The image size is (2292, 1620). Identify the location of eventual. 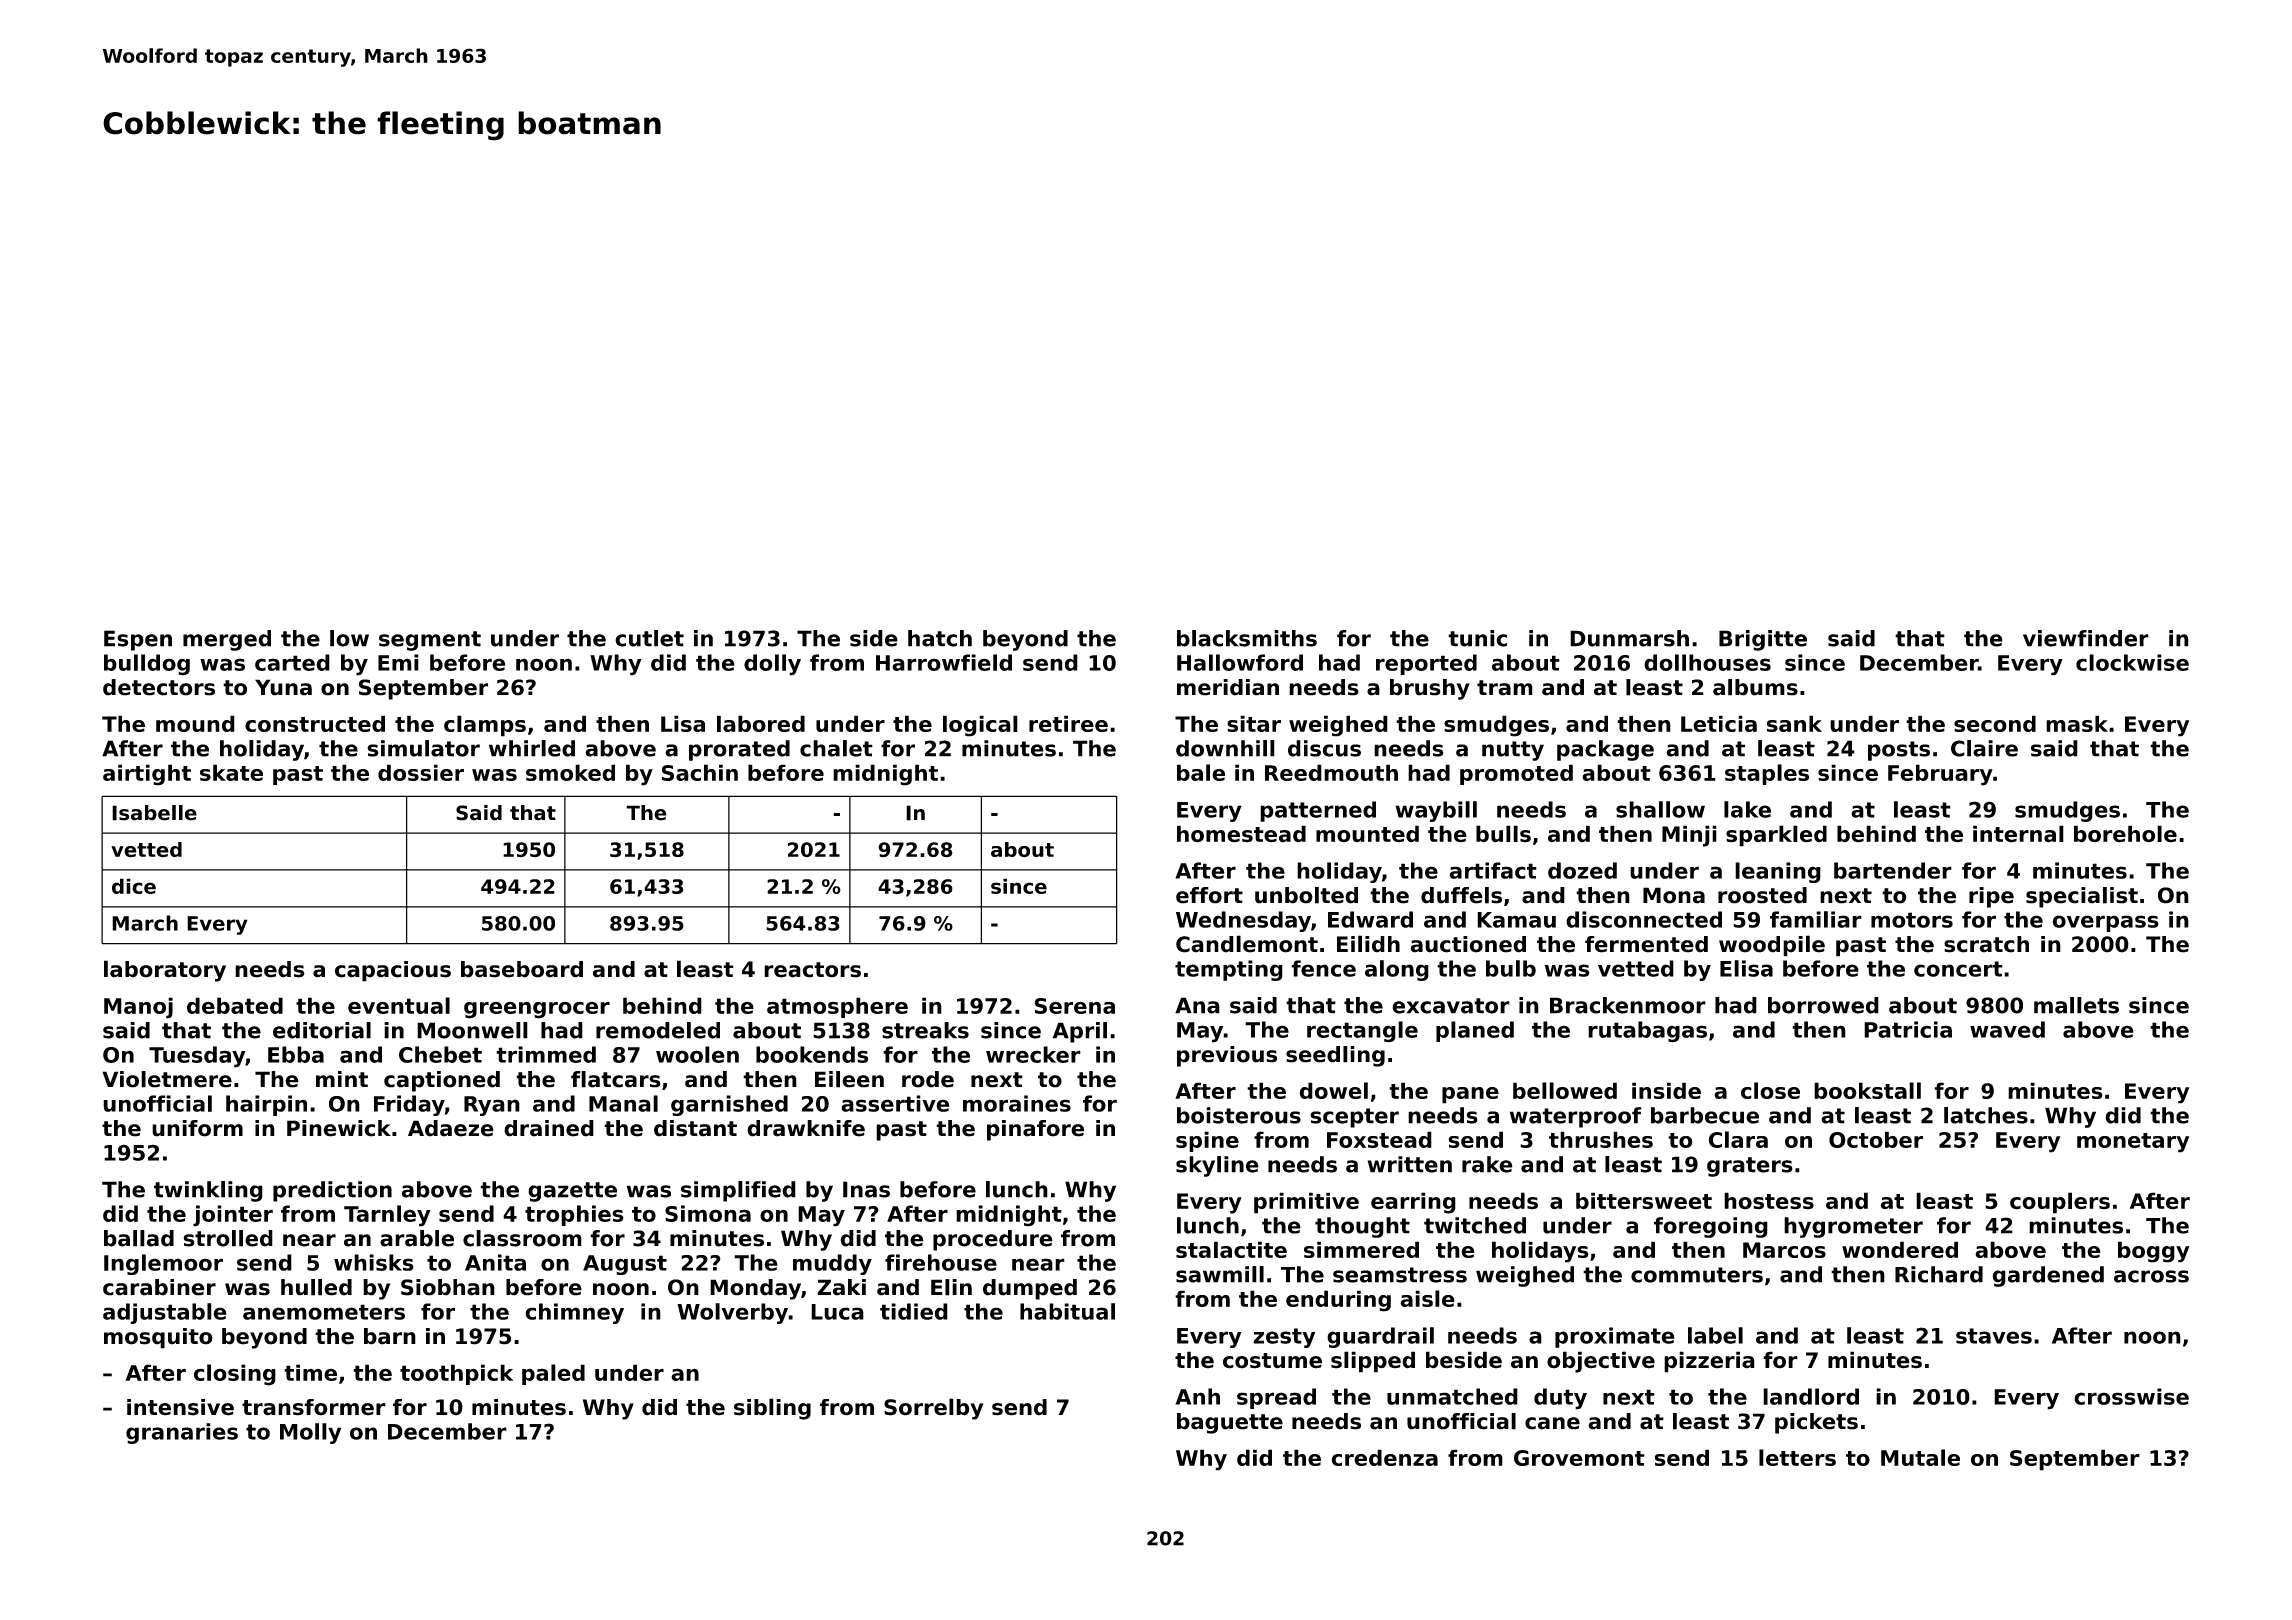
(399, 1005).
